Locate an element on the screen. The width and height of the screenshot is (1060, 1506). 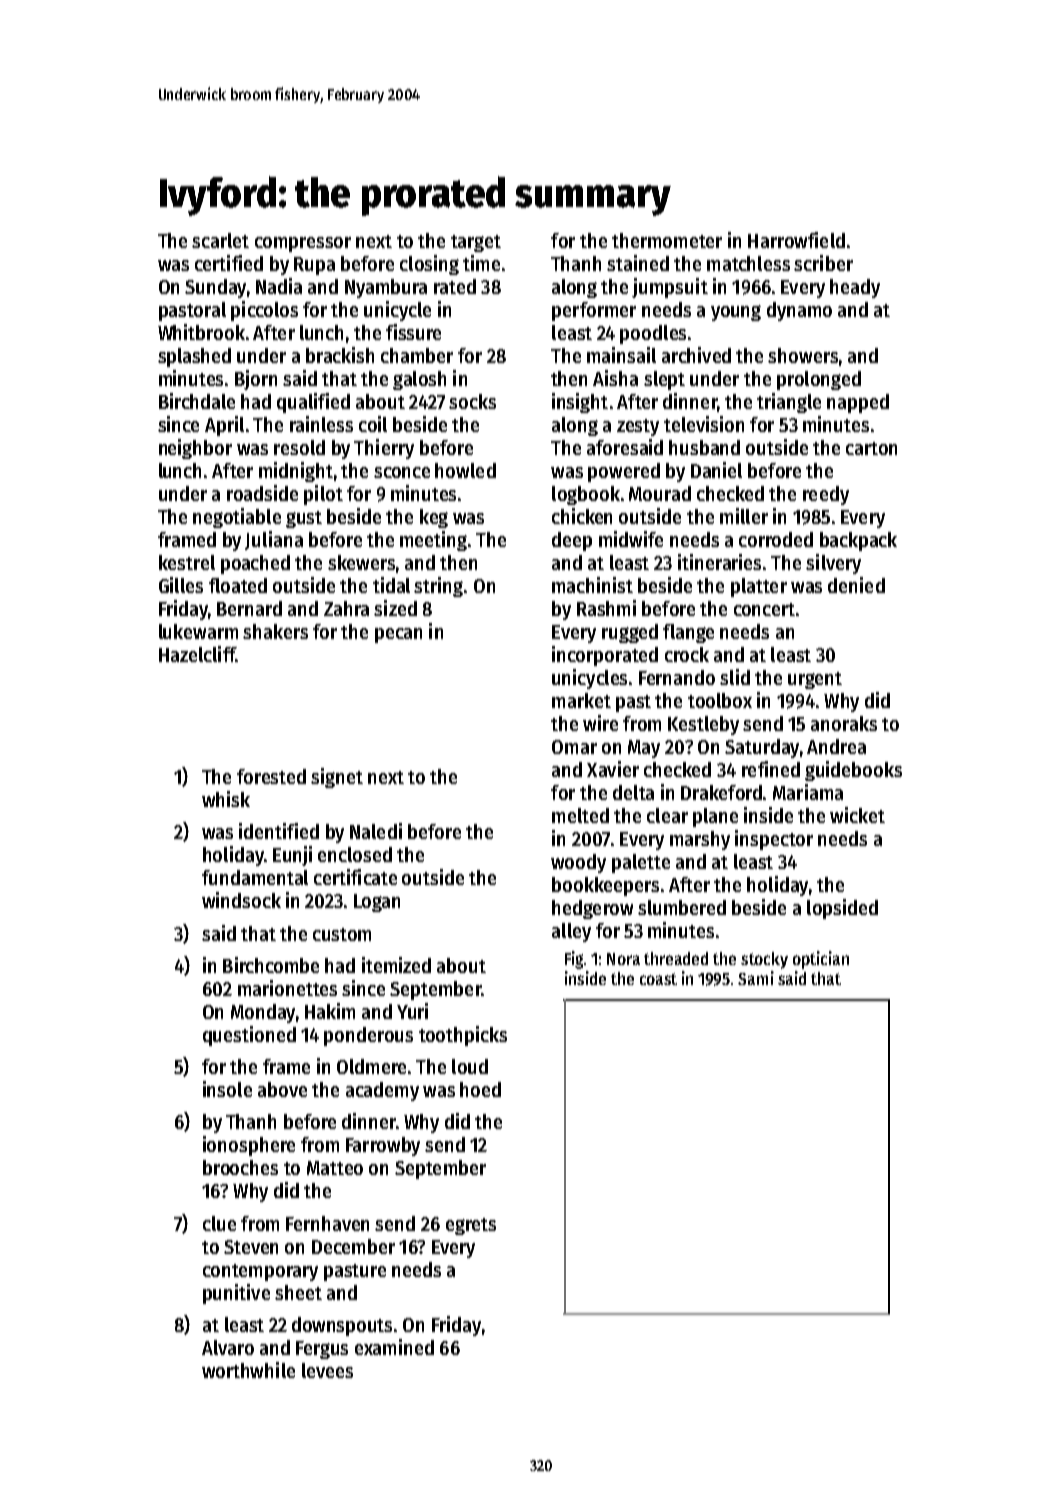
Omar is located at coordinates (574, 747).
